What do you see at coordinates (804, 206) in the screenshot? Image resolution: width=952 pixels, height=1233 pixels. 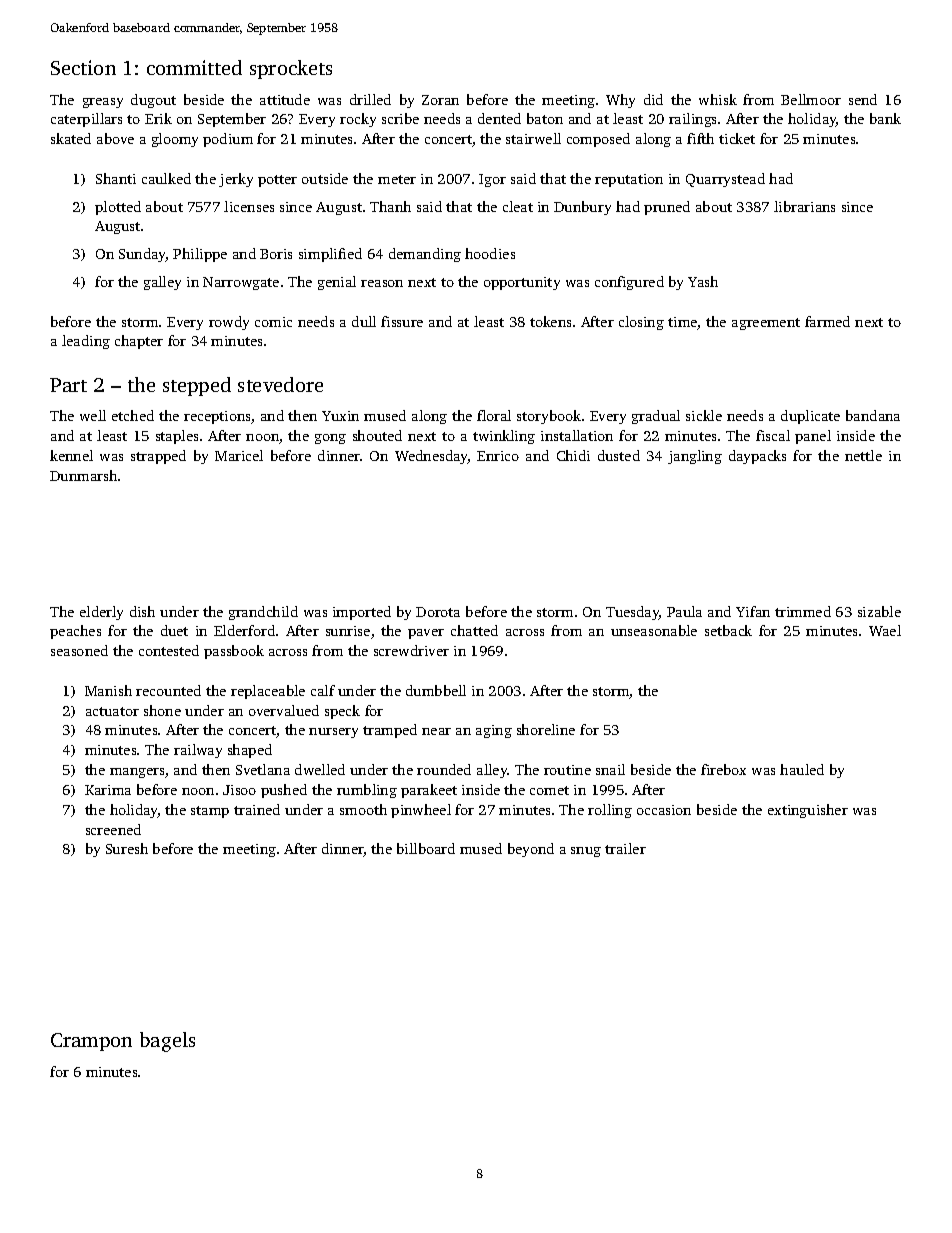 I see `librarians` at bounding box center [804, 206].
